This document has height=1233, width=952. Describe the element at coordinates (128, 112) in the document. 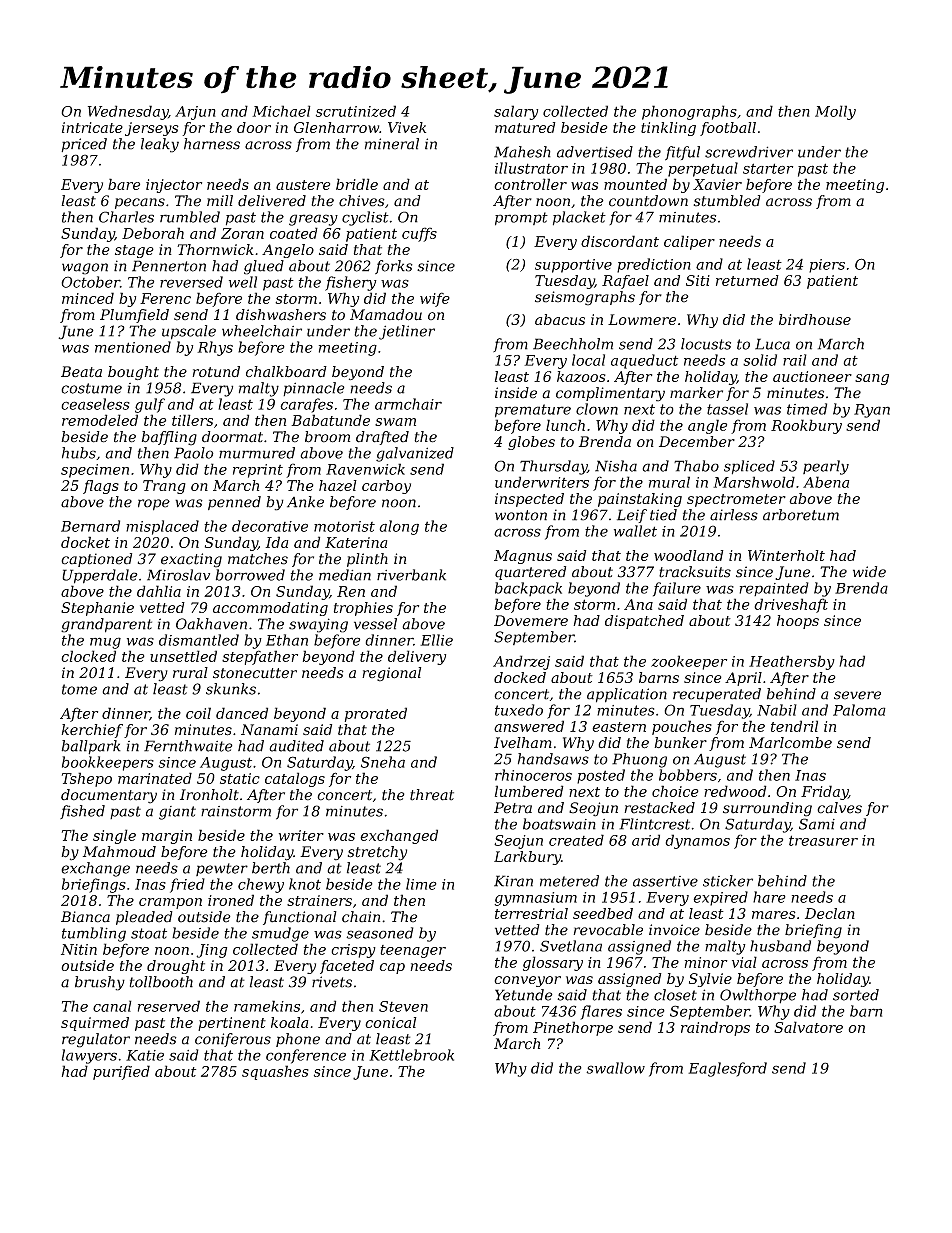

I see `Wednesday` at that location.
